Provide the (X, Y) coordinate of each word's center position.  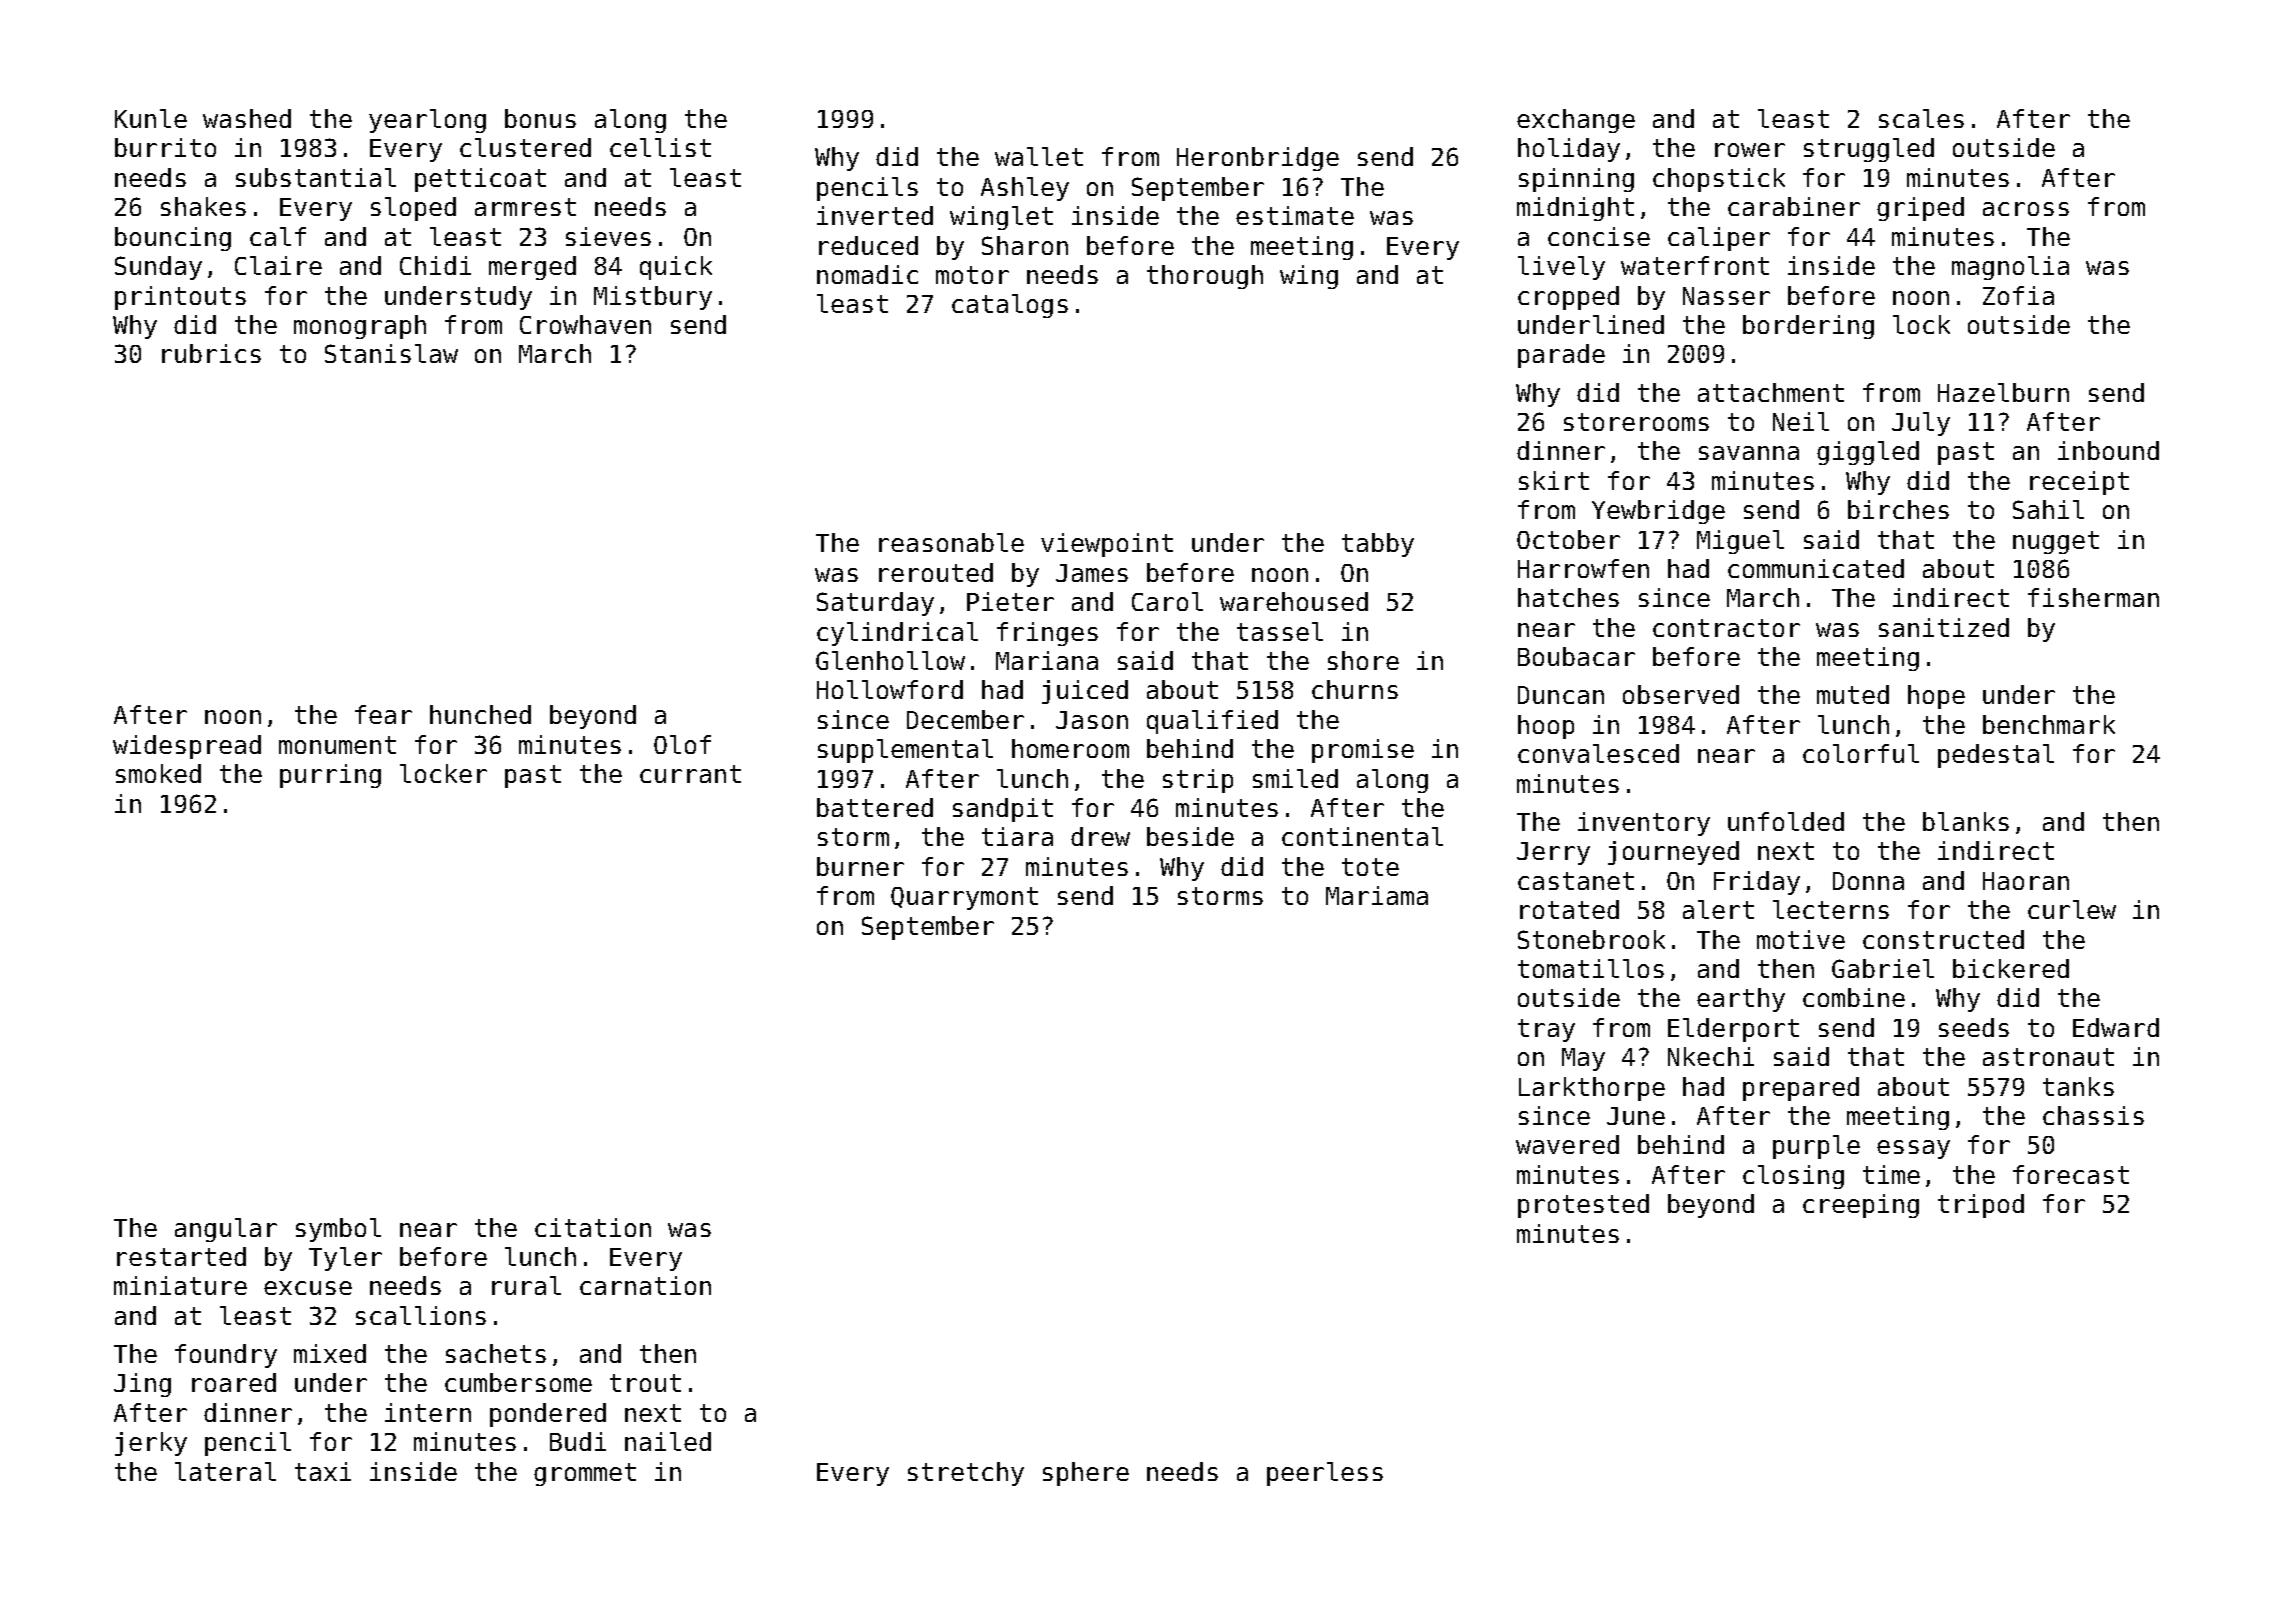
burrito (165, 147)
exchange (1576, 121)
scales (1921, 118)
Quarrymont (964, 898)
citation (593, 1227)
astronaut (2048, 1057)
